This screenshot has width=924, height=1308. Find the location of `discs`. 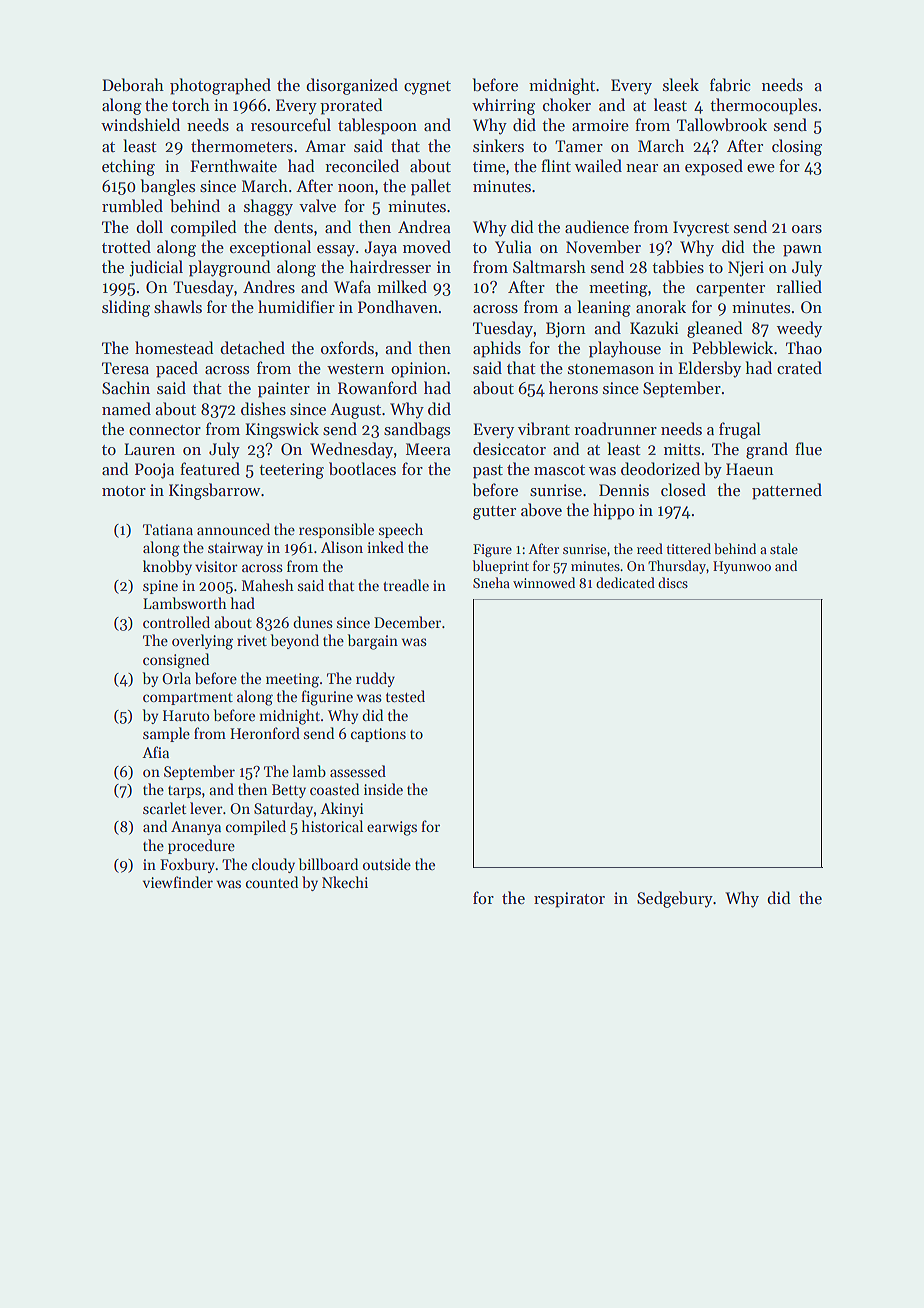

discs is located at coordinates (673, 582).
